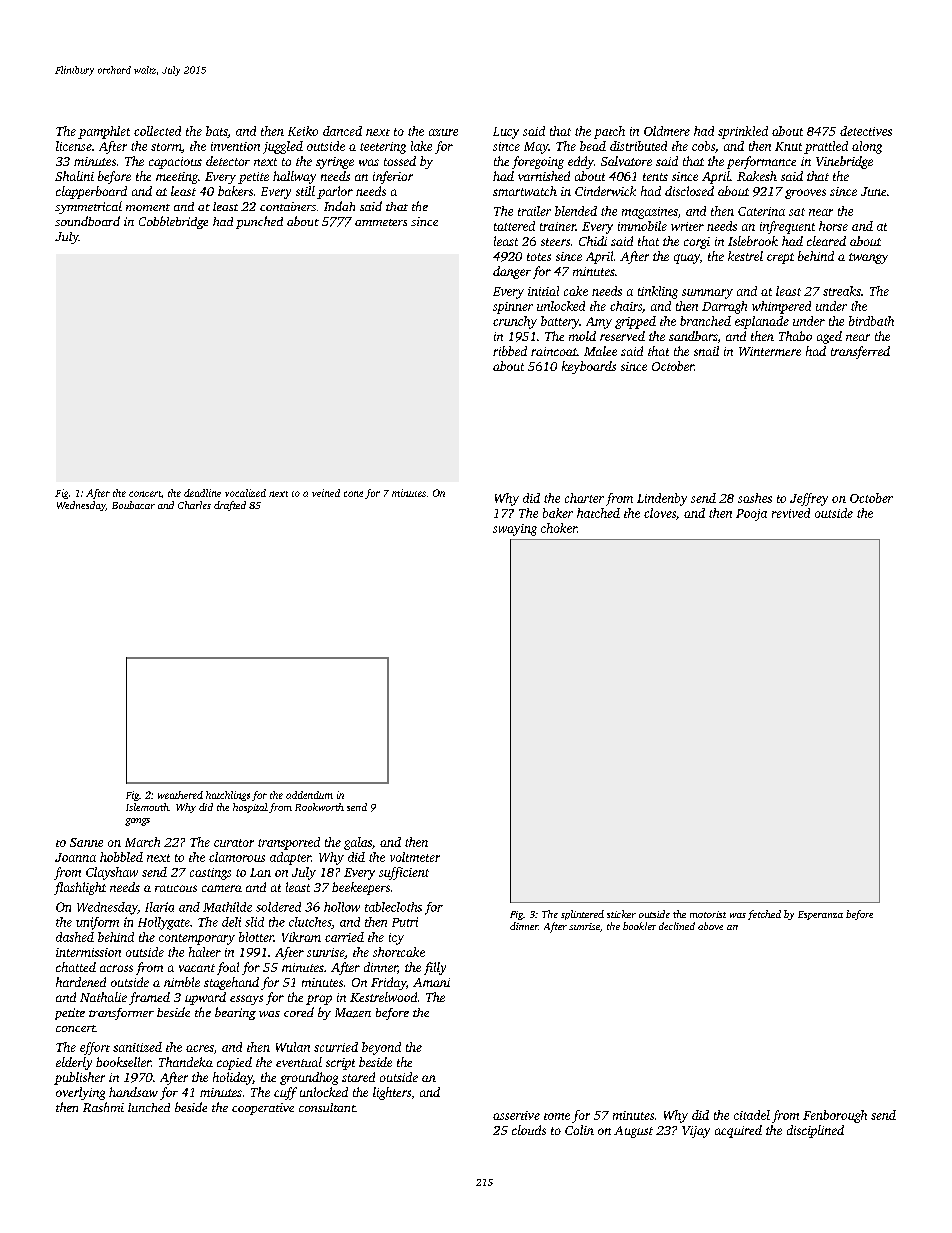 This screenshot has height=1233, width=952. Describe the element at coordinates (245, 493) in the screenshot. I see `vocalized` at that location.
